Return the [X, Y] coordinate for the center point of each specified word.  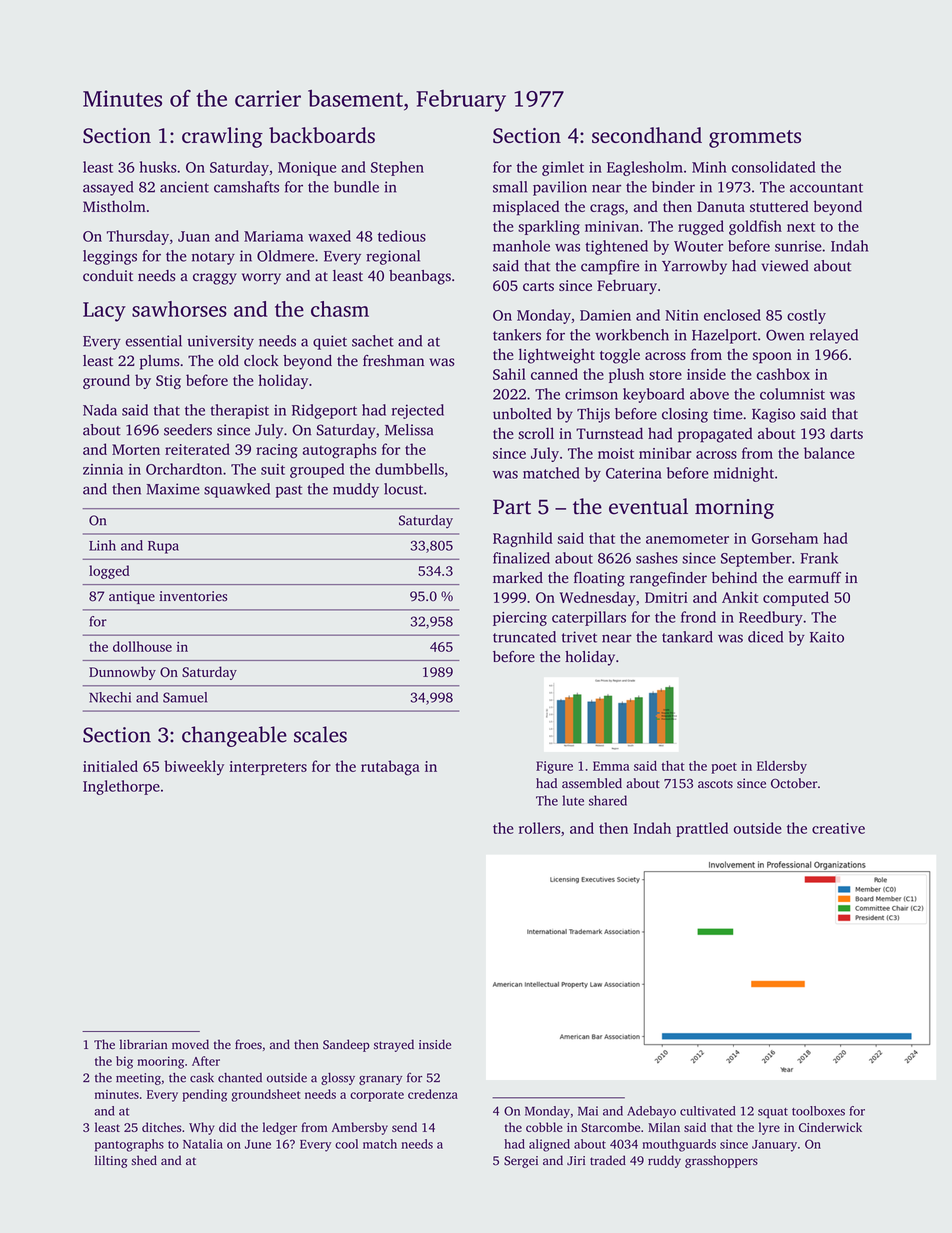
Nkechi [110, 697]
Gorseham [785, 538]
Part [512, 507]
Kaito [827, 637]
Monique [307, 169]
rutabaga [390, 768]
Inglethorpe [121, 787]
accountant [826, 188]
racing [277, 451]
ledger [280, 1128]
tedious [402, 236]
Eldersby [782, 767]
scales [320, 734]
